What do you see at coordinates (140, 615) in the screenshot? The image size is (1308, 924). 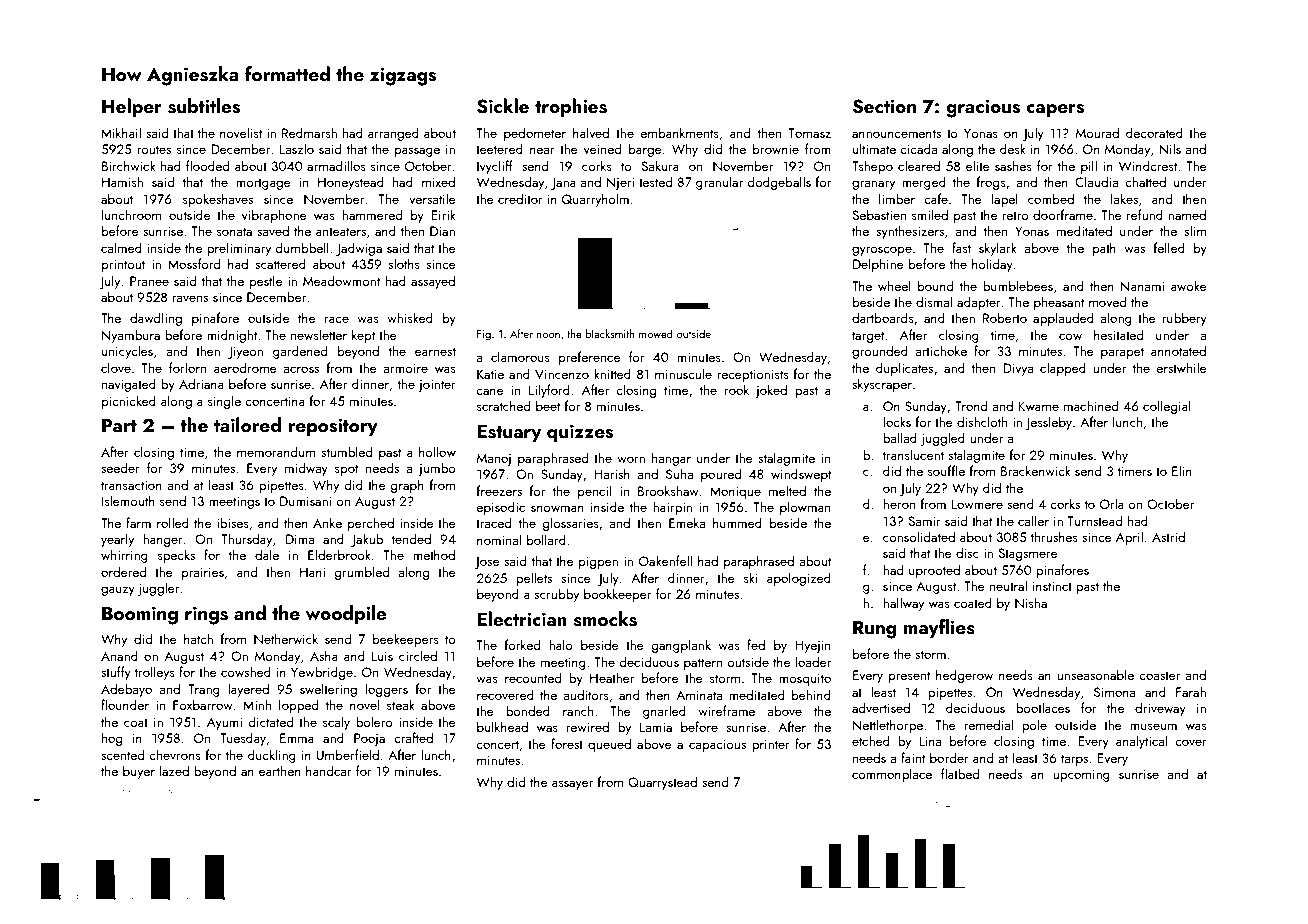 I see `Booming` at bounding box center [140, 615].
